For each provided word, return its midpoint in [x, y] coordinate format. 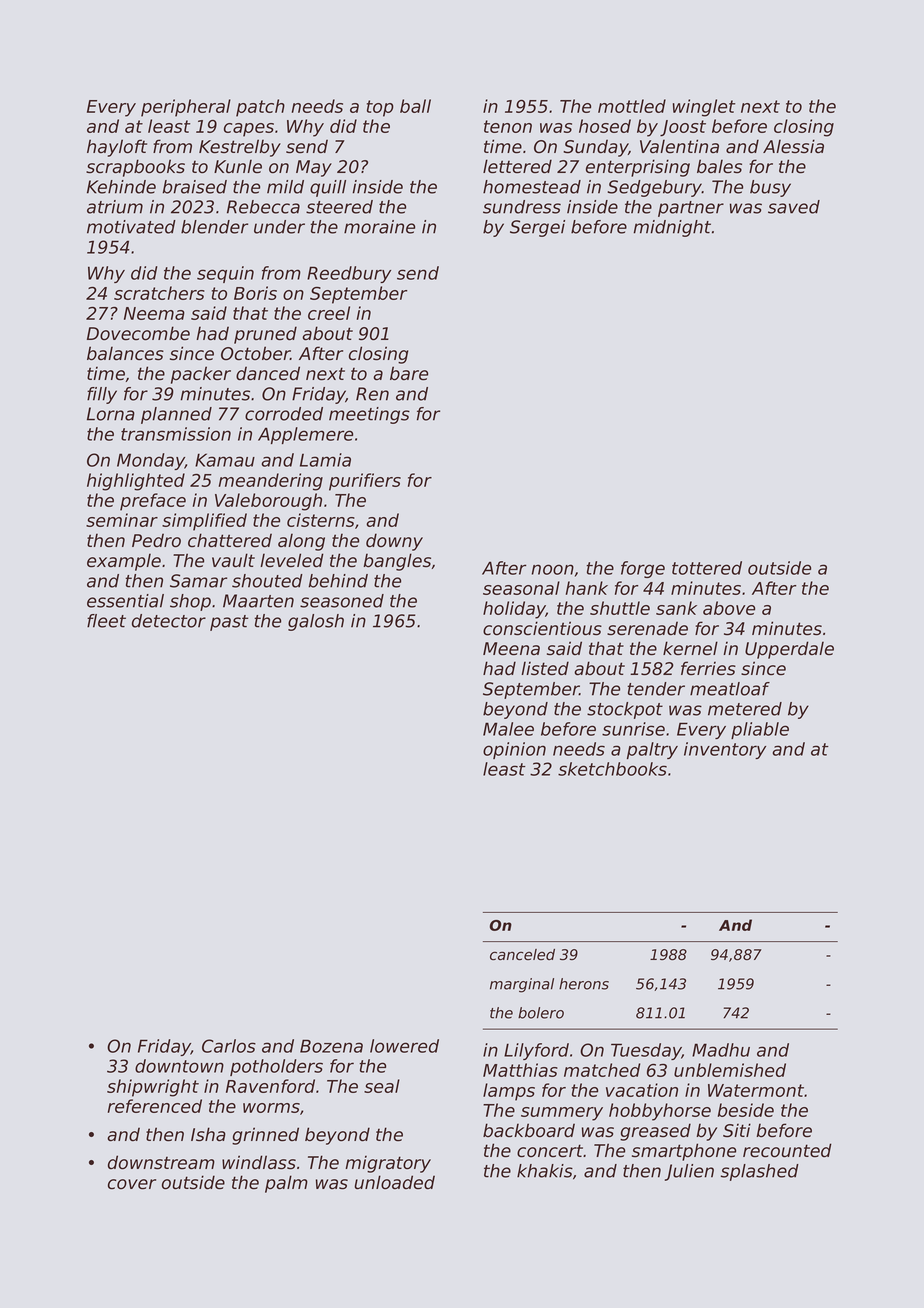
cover [132, 1184]
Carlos [229, 1046]
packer [201, 375]
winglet [704, 108]
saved [794, 207]
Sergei [537, 228]
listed [545, 668]
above [729, 608]
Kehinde [121, 187]
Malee [508, 729]
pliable [760, 730]
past [229, 623]
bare [409, 373]
